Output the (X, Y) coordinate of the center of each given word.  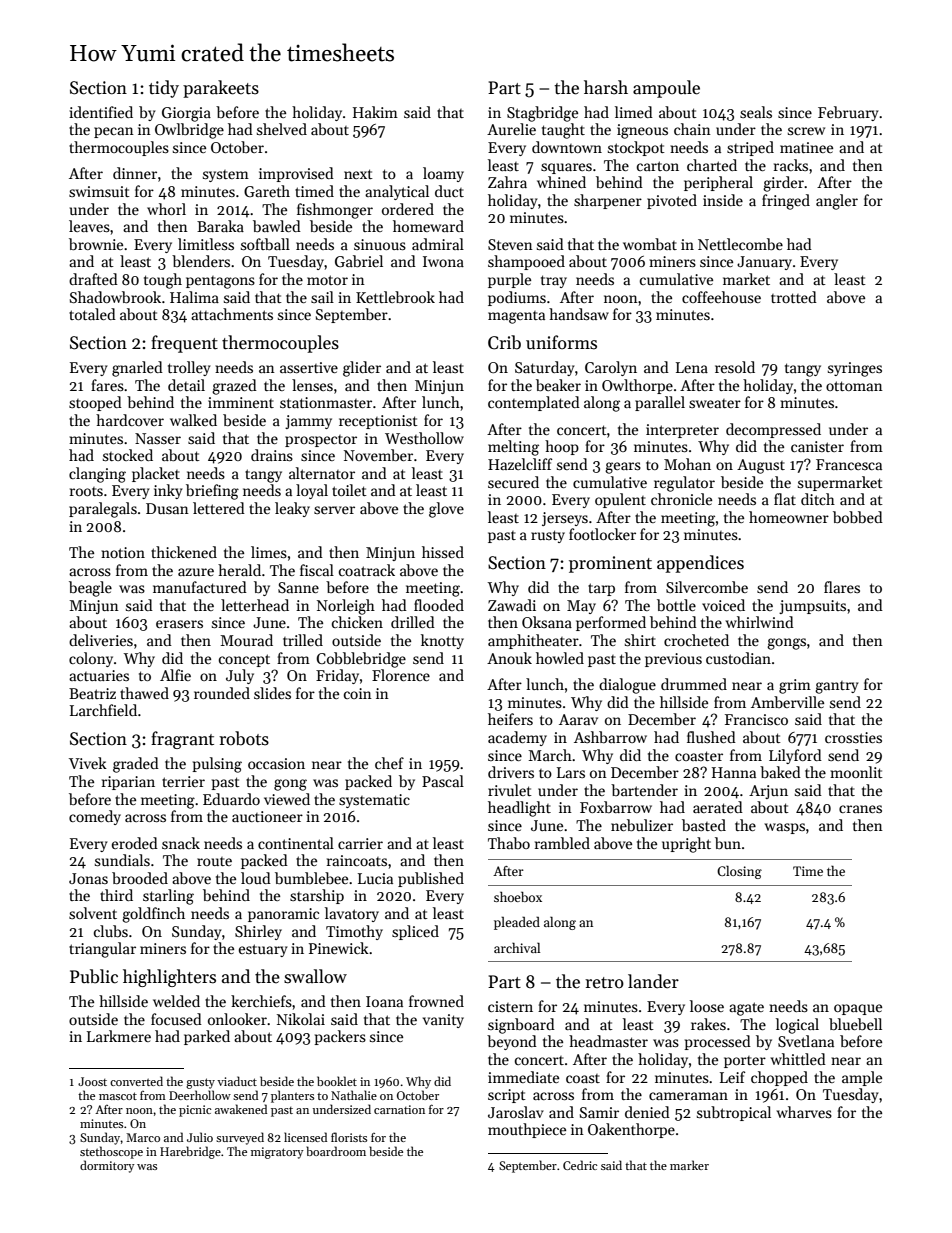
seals (756, 112)
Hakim (375, 112)
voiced (723, 605)
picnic (195, 1111)
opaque (858, 1009)
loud (256, 878)
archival (517, 947)
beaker (558, 385)
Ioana (384, 1001)
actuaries (99, 675)
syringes (855, 369)
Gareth (267, 191)
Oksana (547, 622)
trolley (189, 368)
